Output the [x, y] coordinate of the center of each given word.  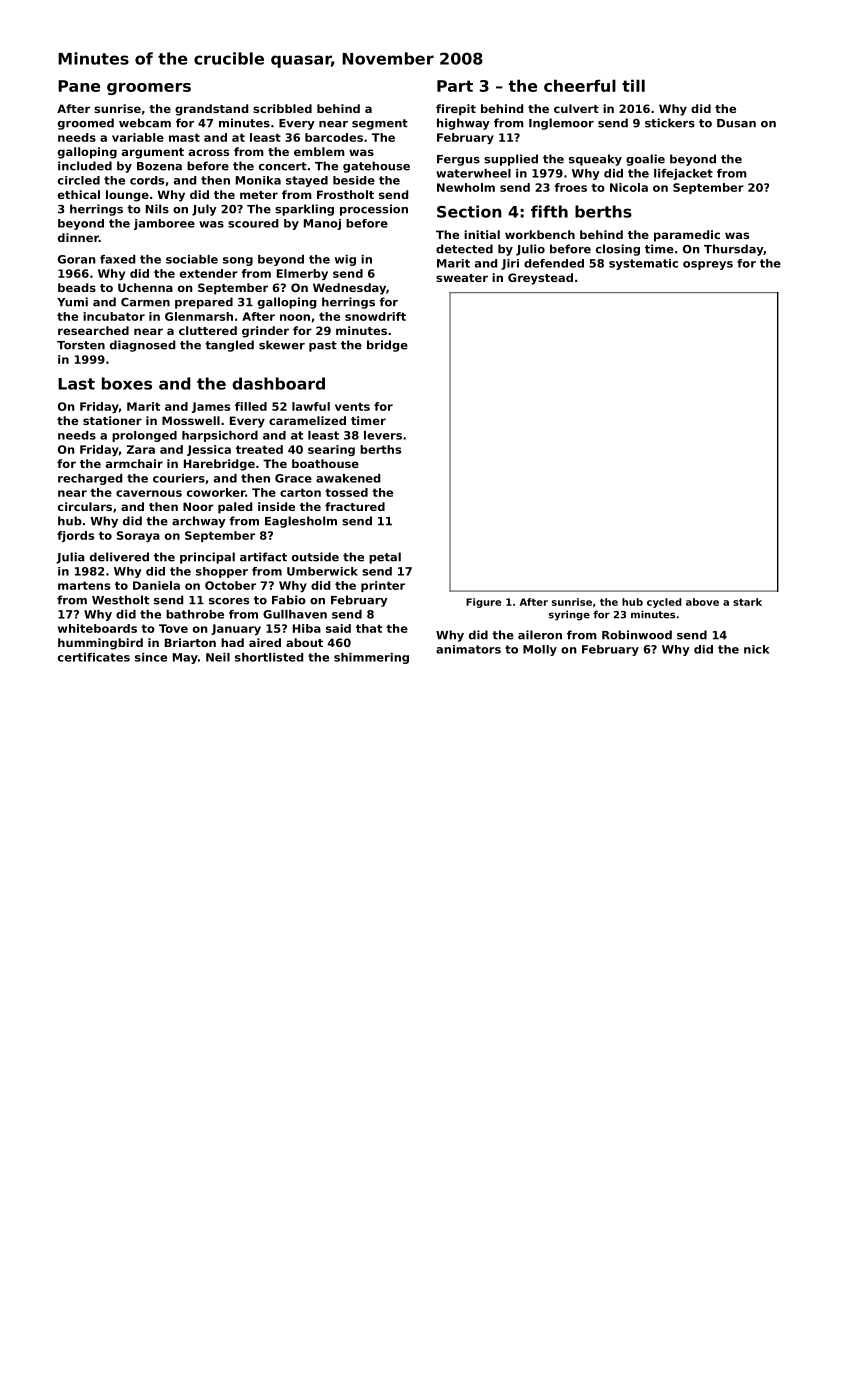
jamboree [164, 224]
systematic [643, 264]
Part [455, 86]
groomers [149, 89]
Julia [70, 558]
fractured [355, 506]
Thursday [733, 250]
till [633, 85]
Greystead [540, 279]
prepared [204, 303]
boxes [127, 383]
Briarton [190, 642]
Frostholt [345, 194]
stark [747, 602]
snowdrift [375, 316]
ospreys [708, 265]
